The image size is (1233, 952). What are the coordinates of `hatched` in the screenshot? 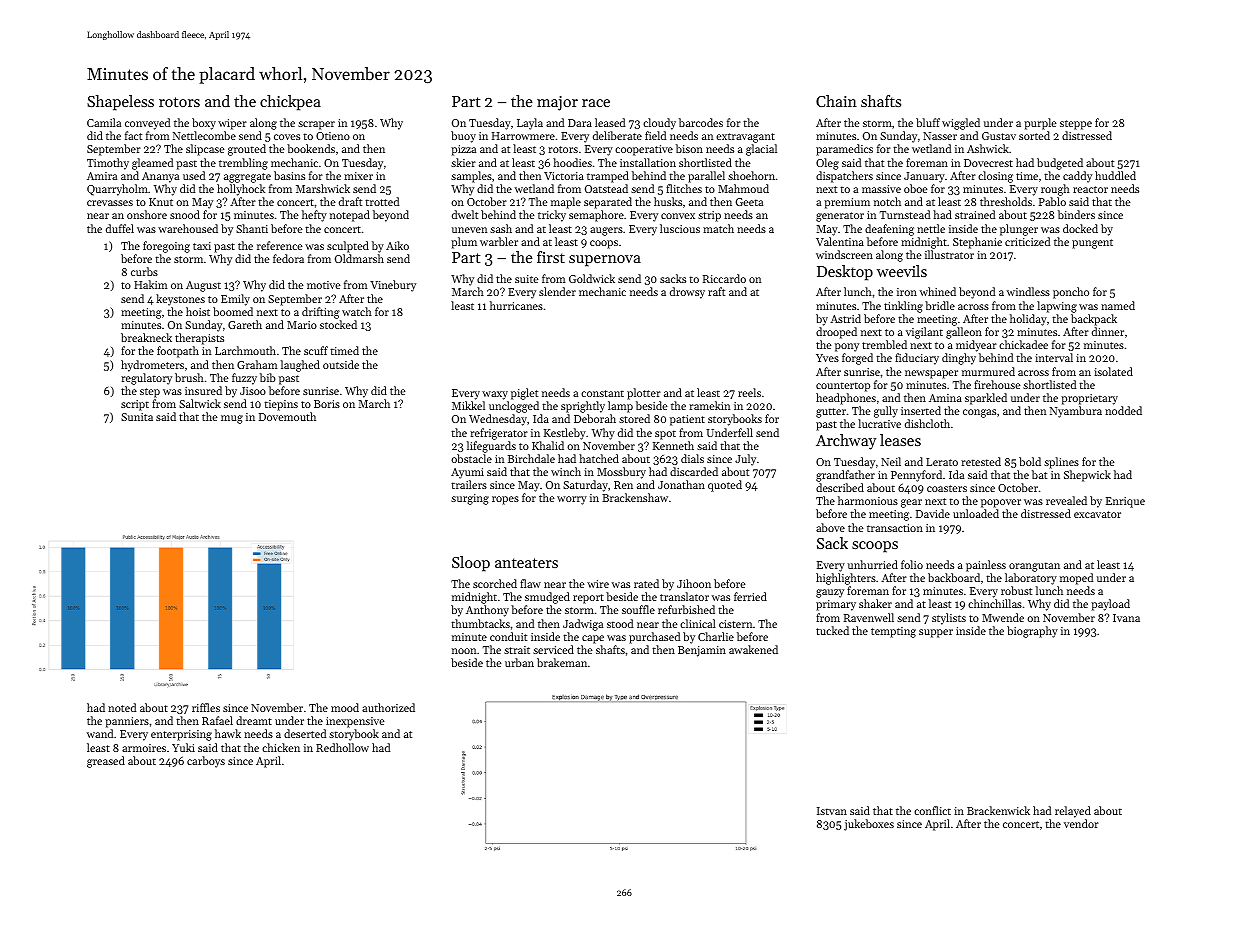 It's located at (599, 458).
